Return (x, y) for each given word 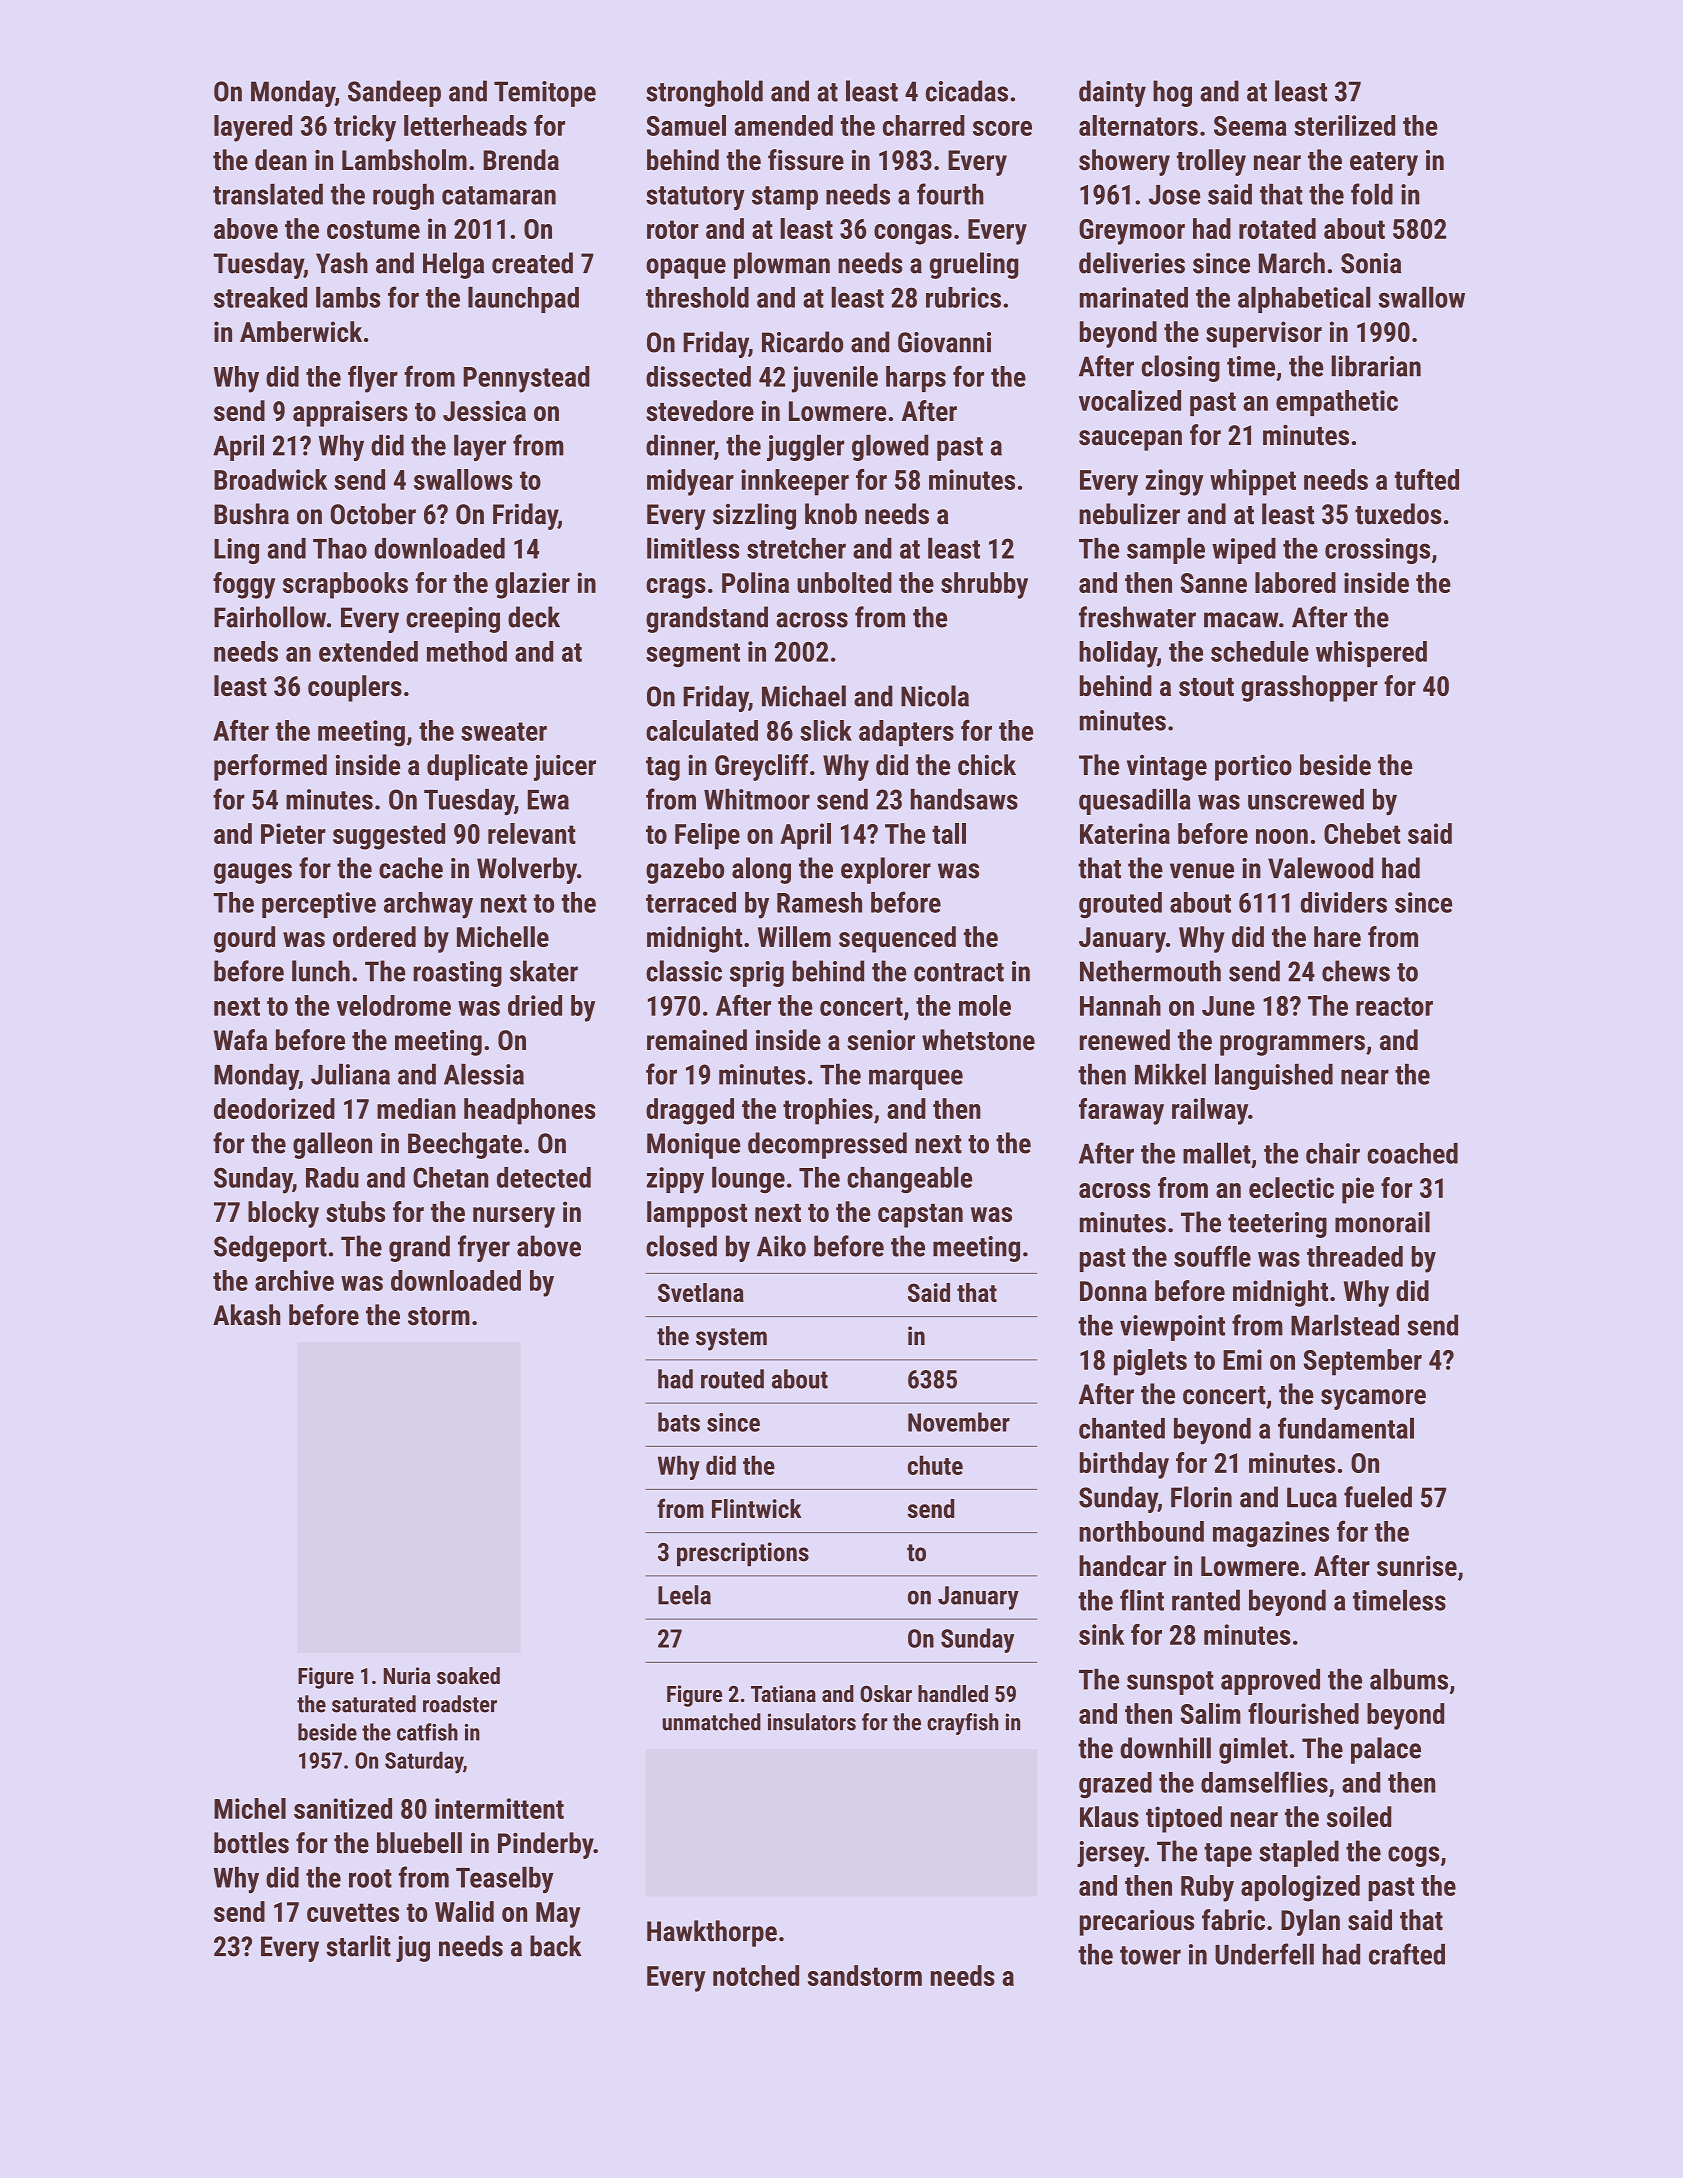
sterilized (1344, 125)
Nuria (407, 1675)
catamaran (499, 195)
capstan (920, 1216)
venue (1202, 871)
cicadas (967, 91)
